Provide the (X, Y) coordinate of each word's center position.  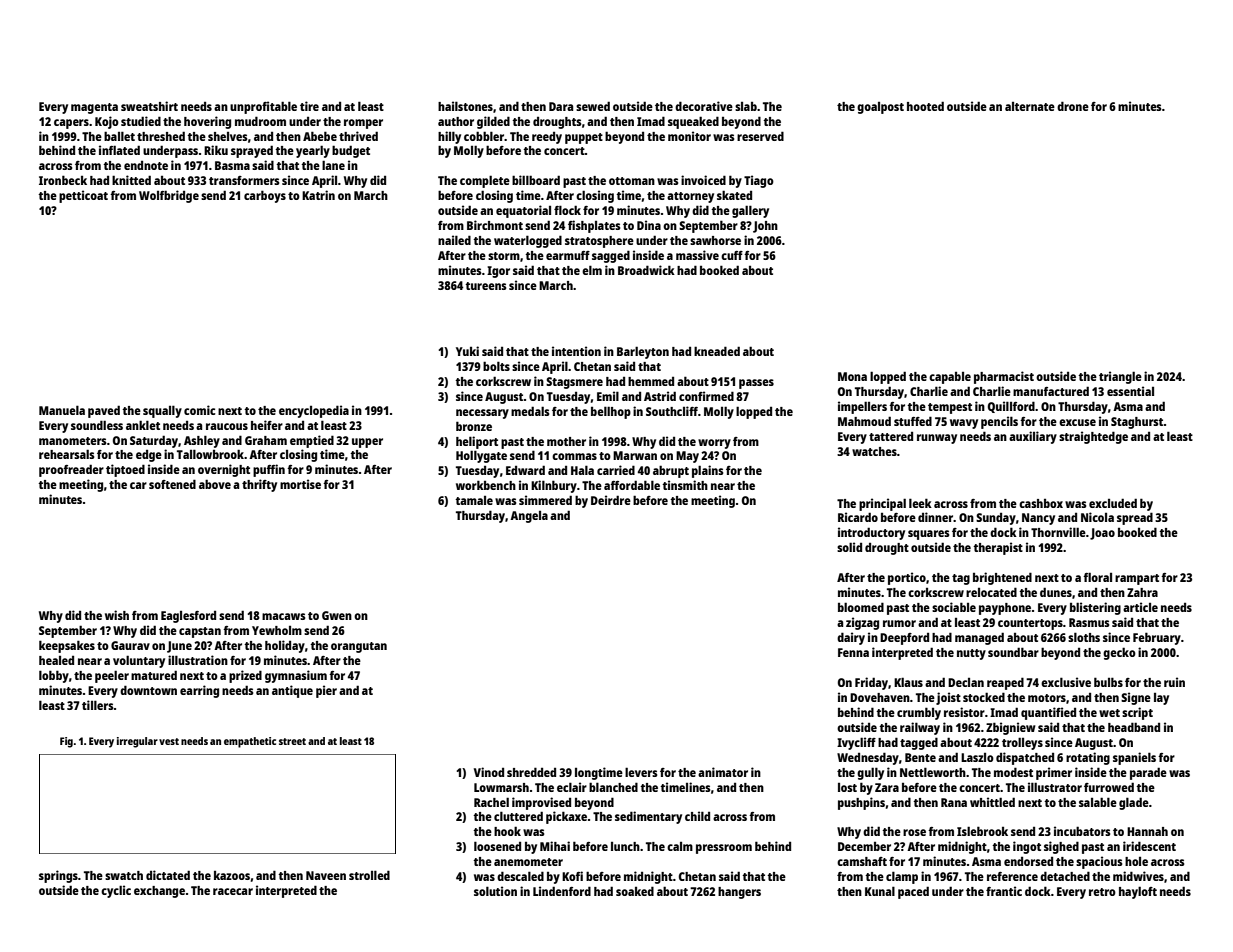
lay (1161, 699)
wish (117, 615)
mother (566, 441)
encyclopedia (314, 411)
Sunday (996, 519)
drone (1073, 106)
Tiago (759, 181)
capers (71, 124)
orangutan (359, 647)
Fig (66, 742)
